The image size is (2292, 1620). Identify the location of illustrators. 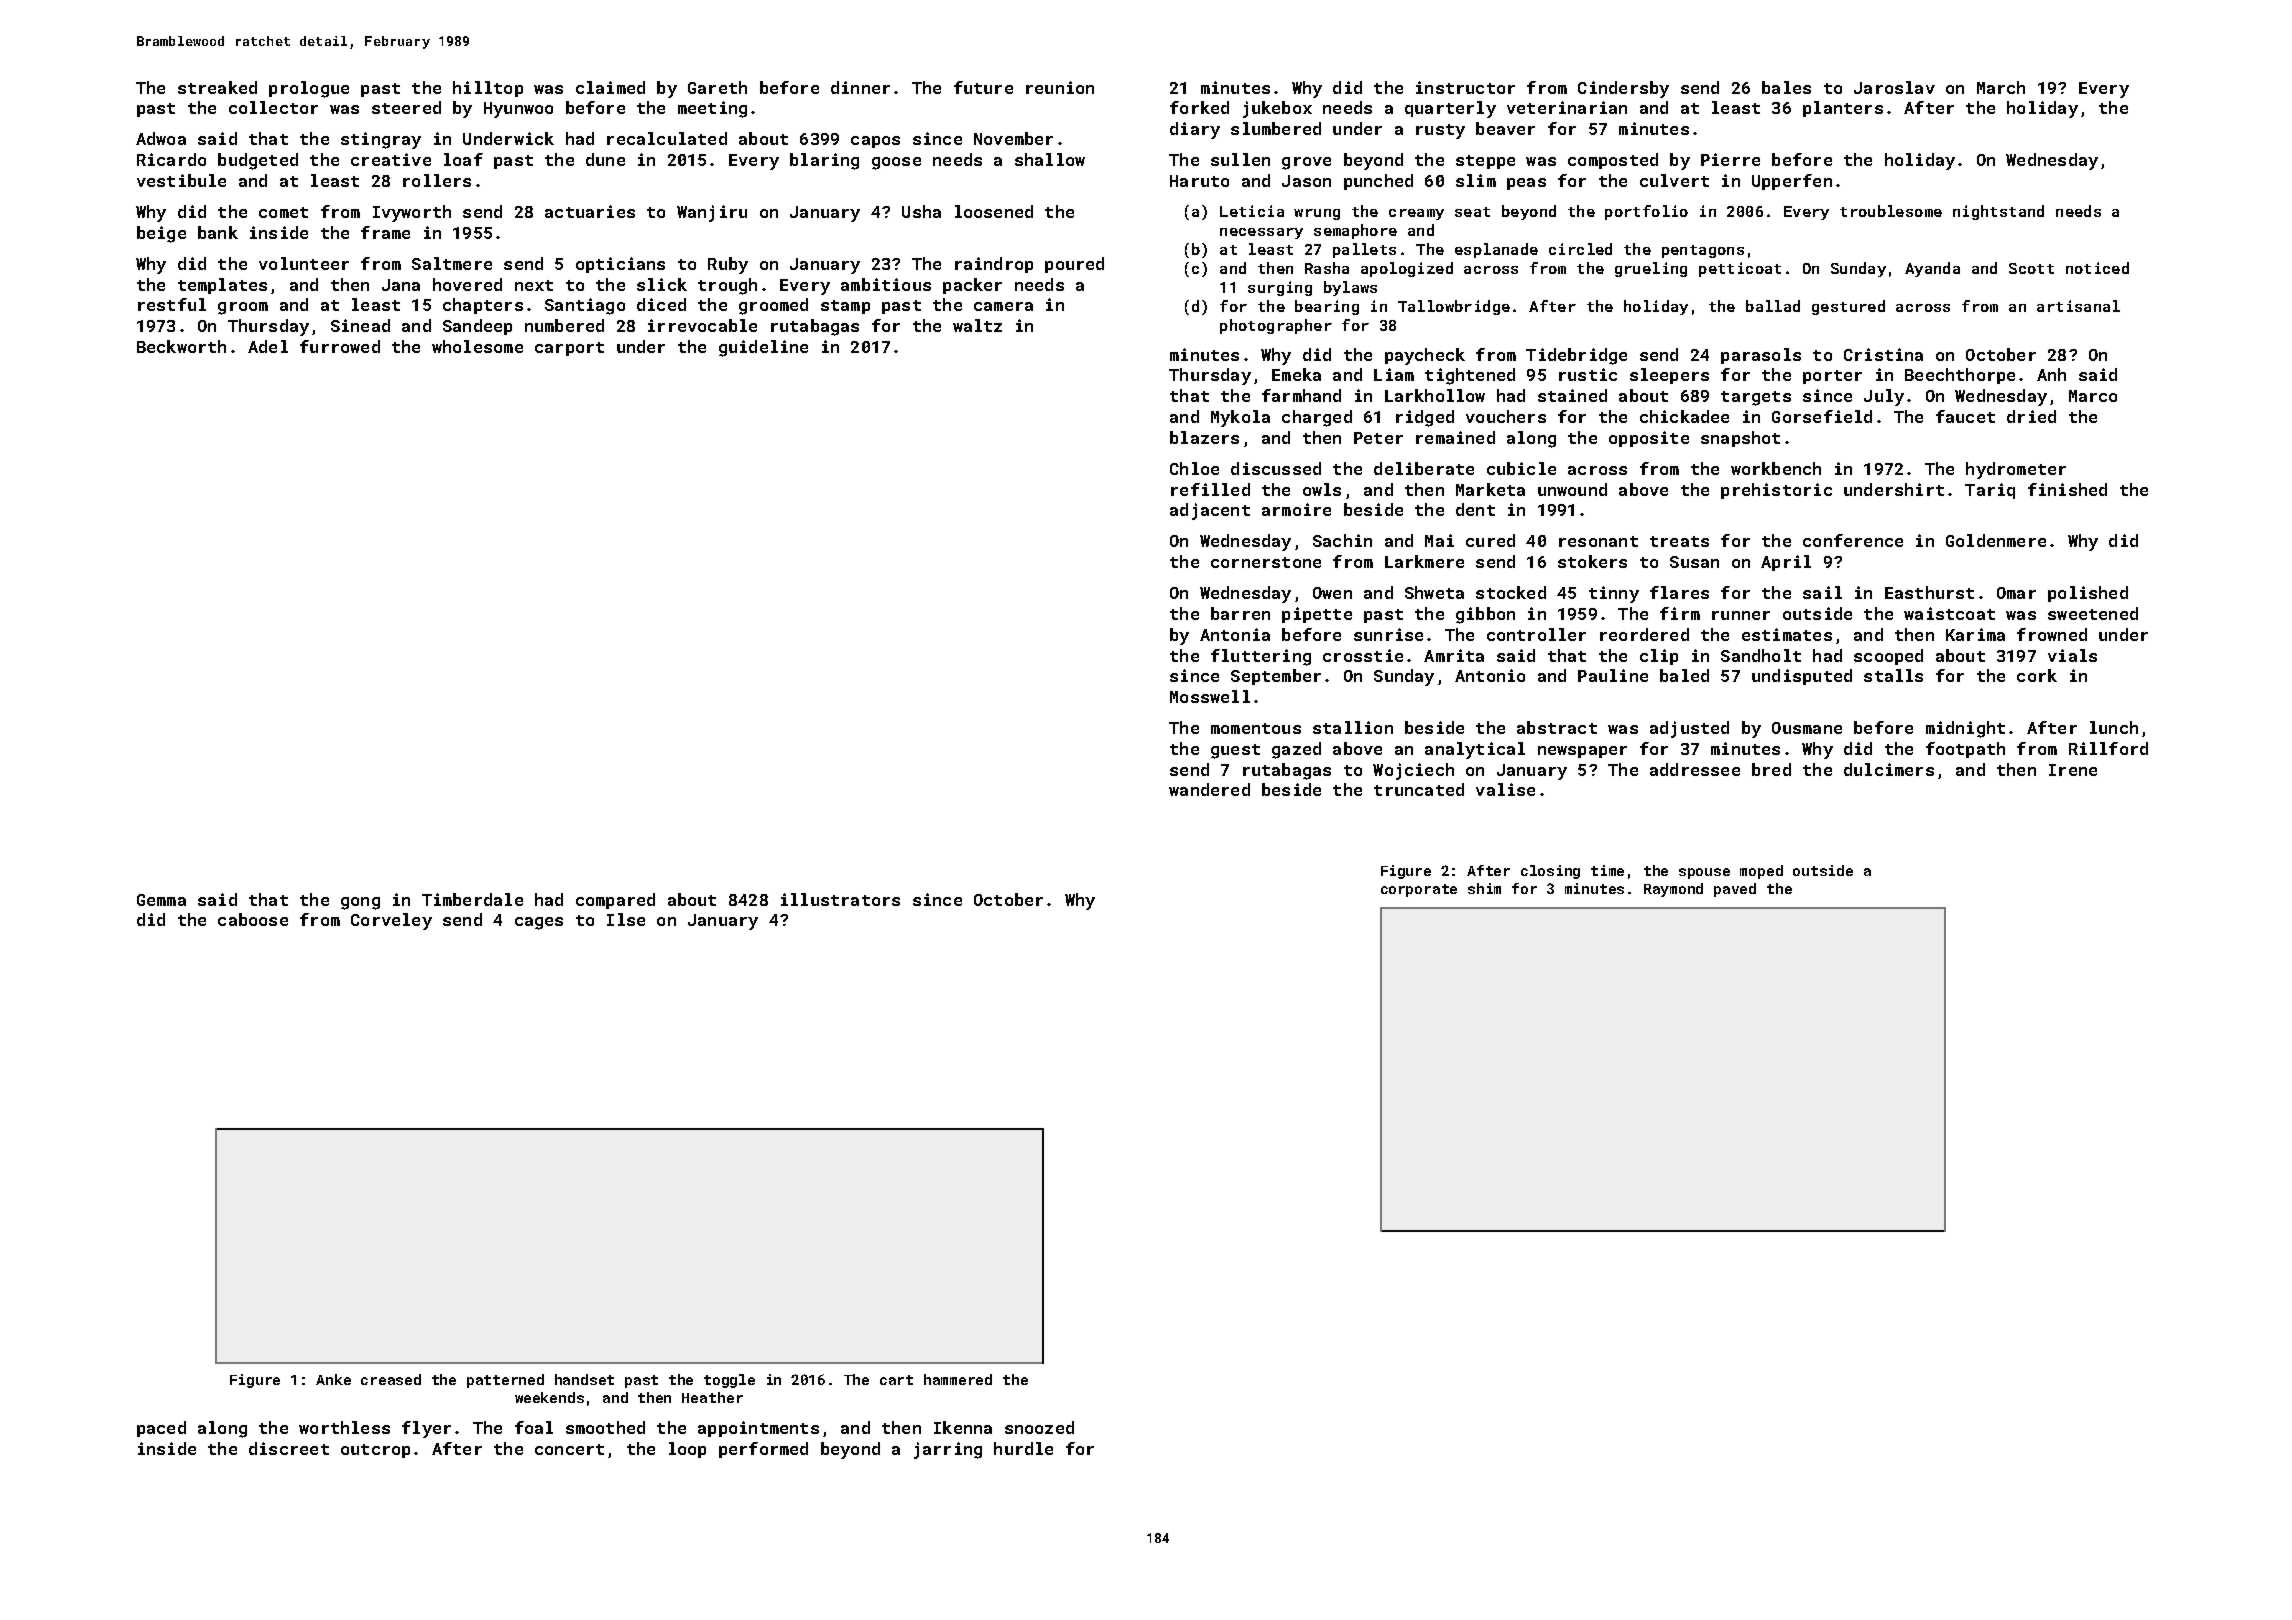
(840, 899).
